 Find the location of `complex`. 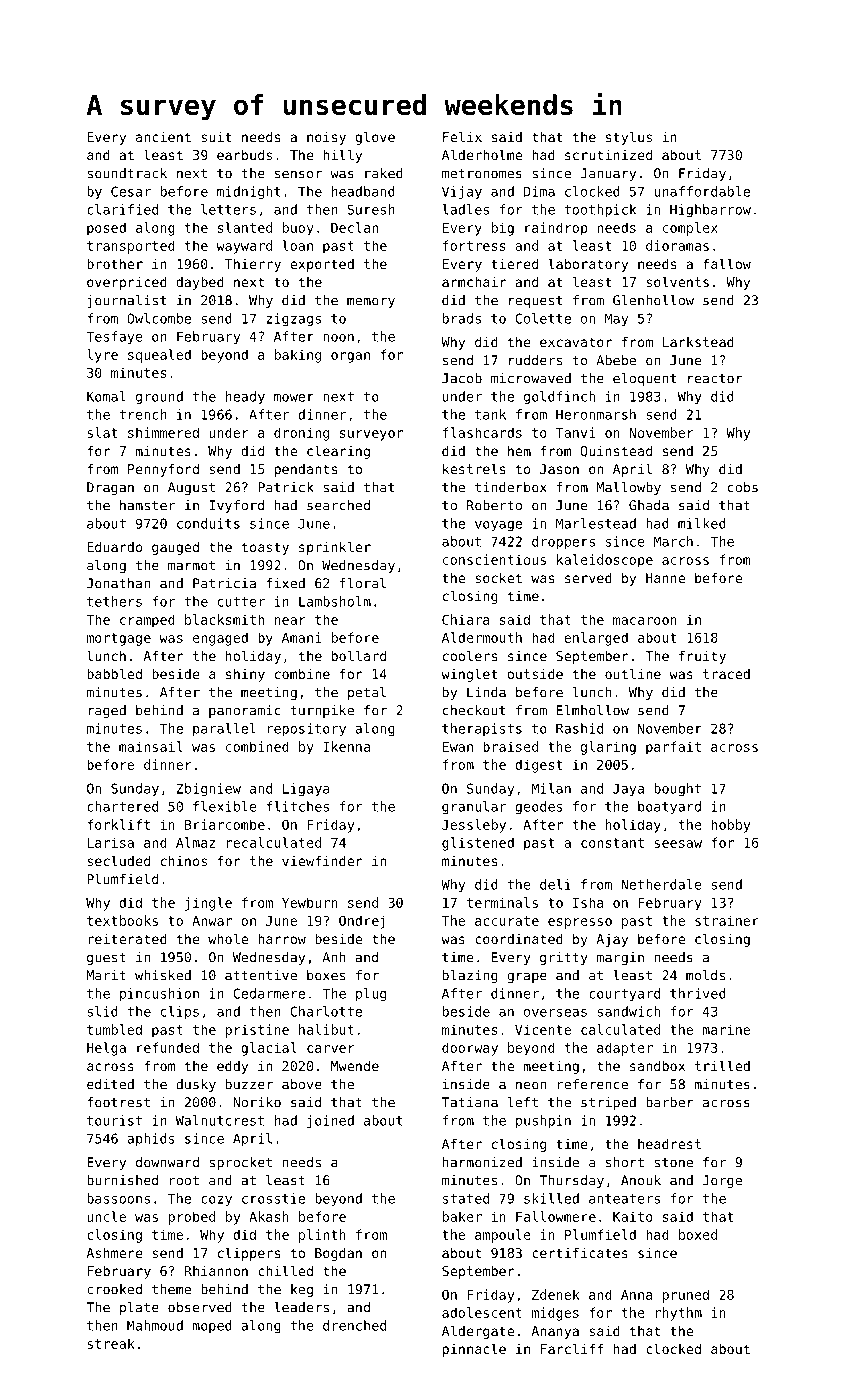

complex is located at coordinates (690, 229).
